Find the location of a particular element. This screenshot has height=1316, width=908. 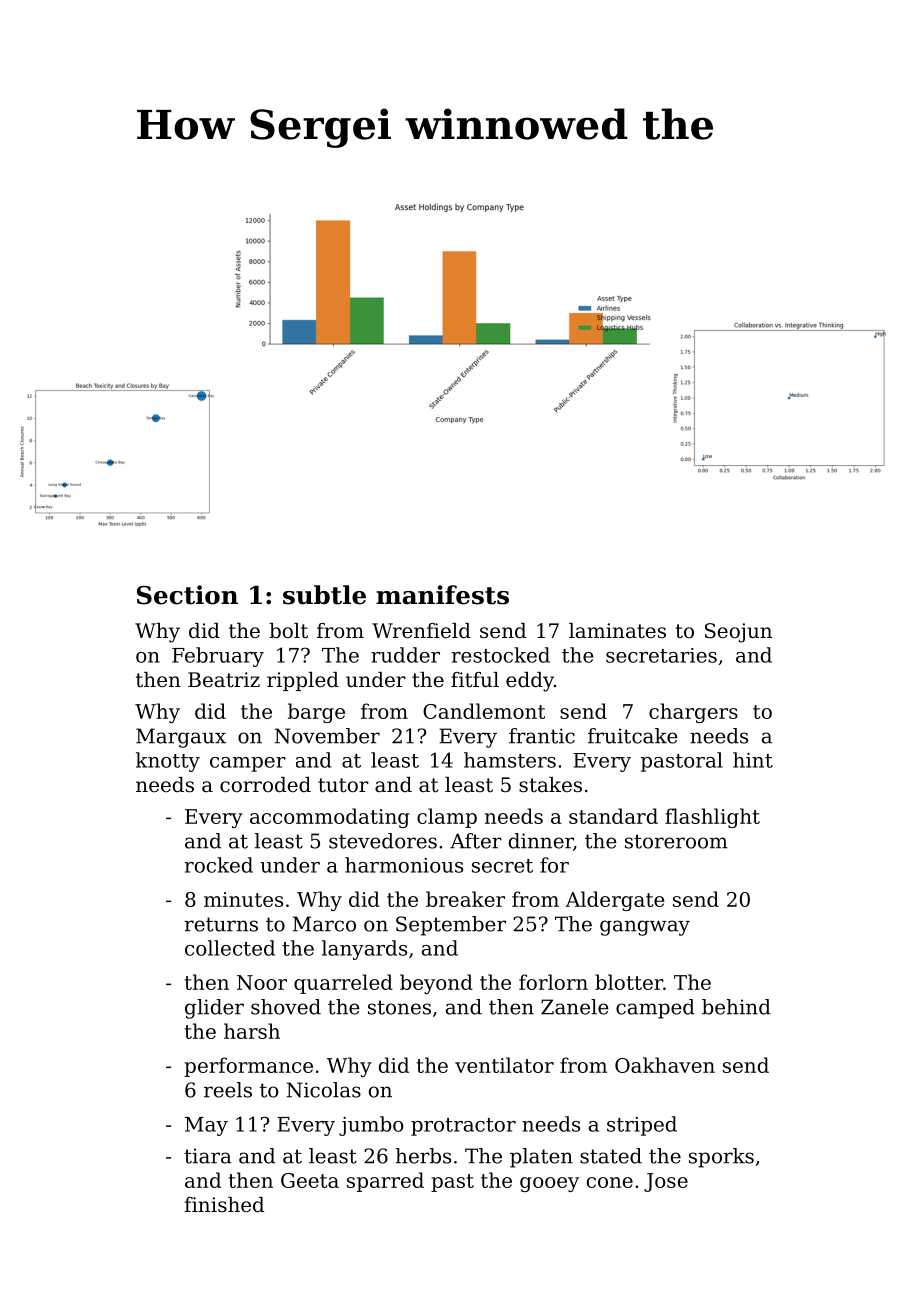

laminates is located at coordinates (617, 631).
